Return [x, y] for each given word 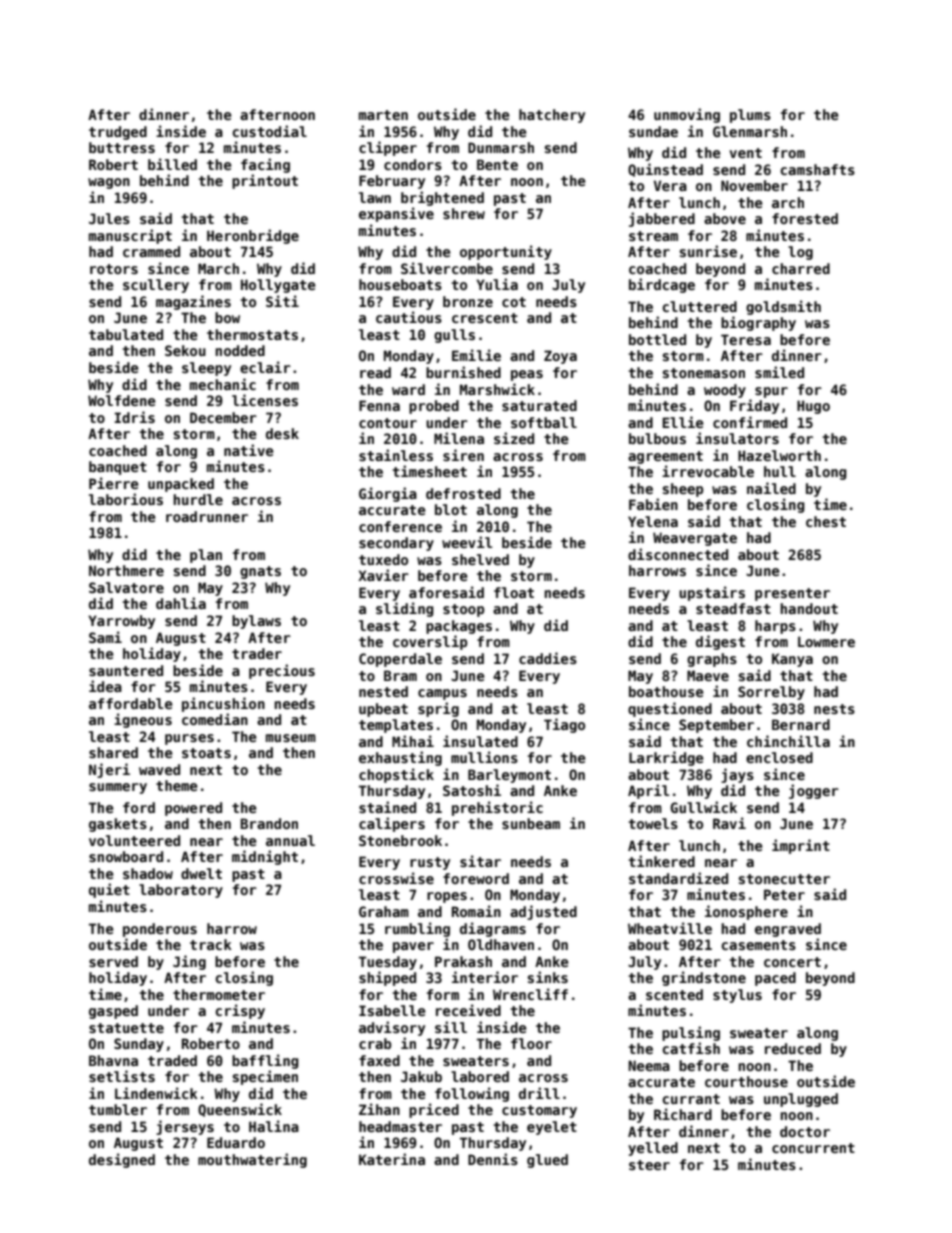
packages [459, 627]
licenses [265, 400]
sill [451, 1027]
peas [527, 375]
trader [257, 653]
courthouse [746, 1081]
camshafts [817, 169]
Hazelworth [779, 455]
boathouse [666, 691]
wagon [109, 183]
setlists [122, 1076]
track [211, 944]
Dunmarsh [501, 147]
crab [375, 1043]
